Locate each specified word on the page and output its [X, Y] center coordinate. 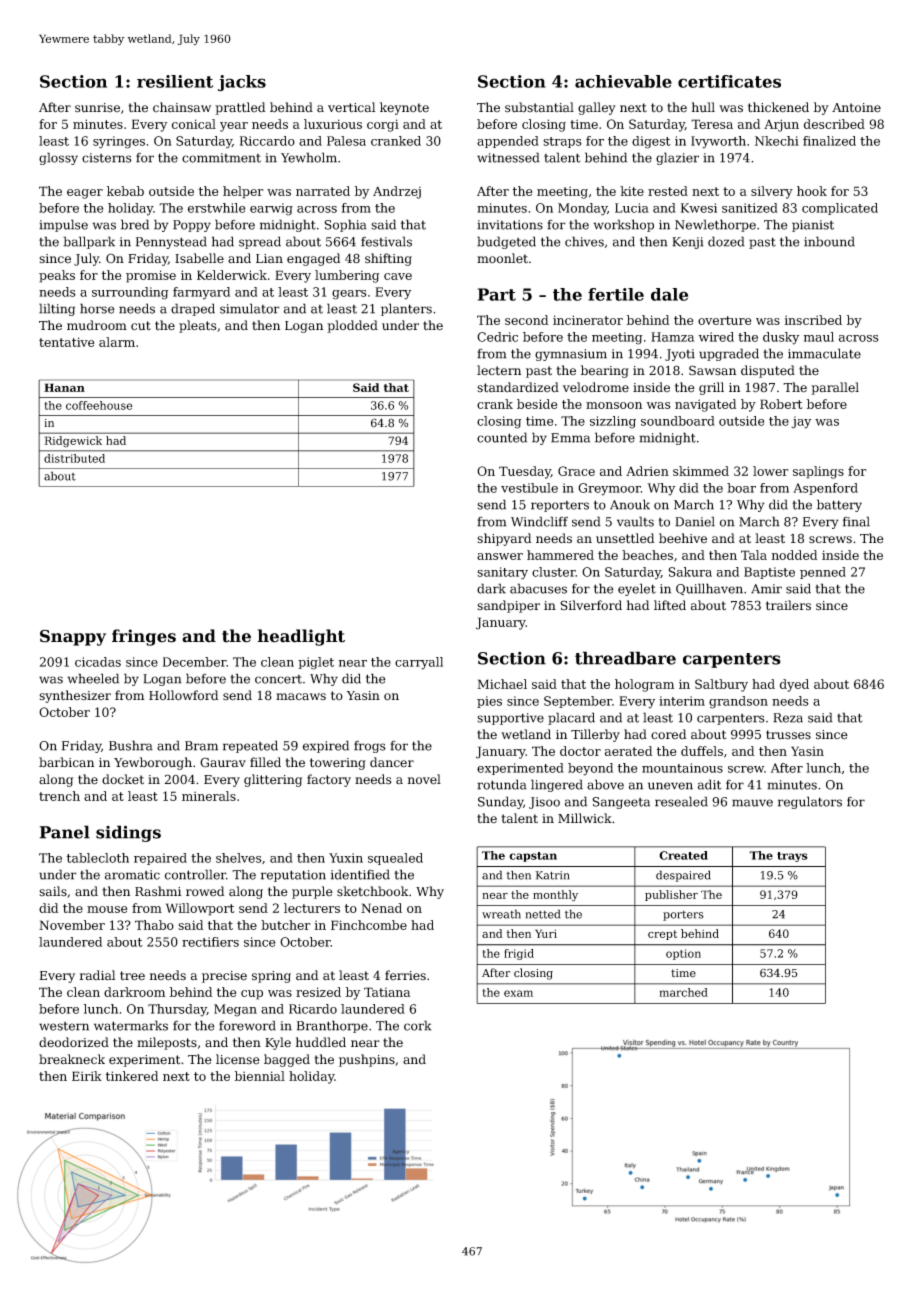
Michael [502, 684]
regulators [810, 802]
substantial [539, 107]
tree [132, 976]
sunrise [97, 108]
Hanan [64, 387]
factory [329, 780]
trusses [788, 735]
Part [497, 294]
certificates [729, 81]
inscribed [813, 320]
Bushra [131, 745]
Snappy [73, 637]
